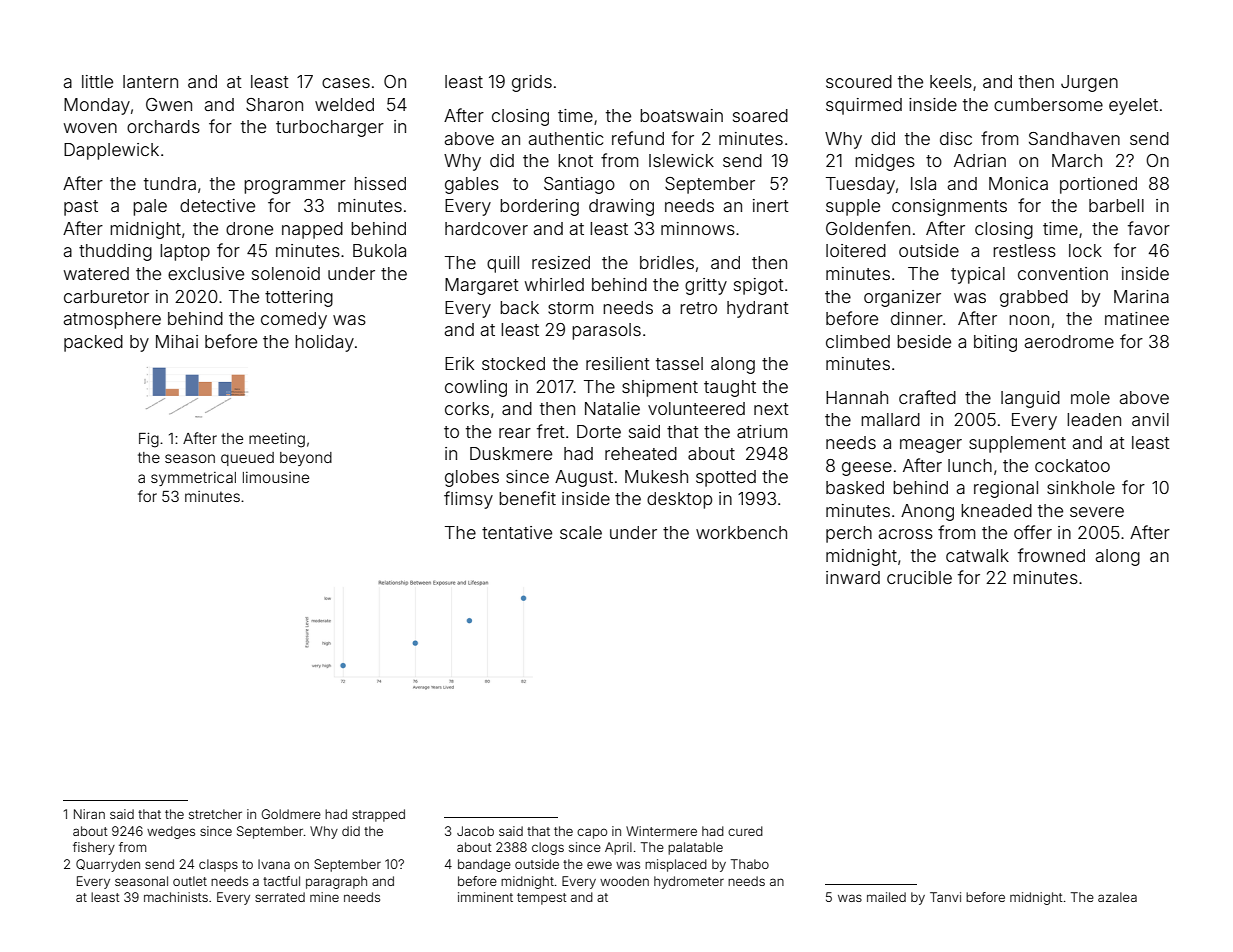 The width and height of the image is (1233, 952). I want to click on Mukesh, so click(656, 476).
